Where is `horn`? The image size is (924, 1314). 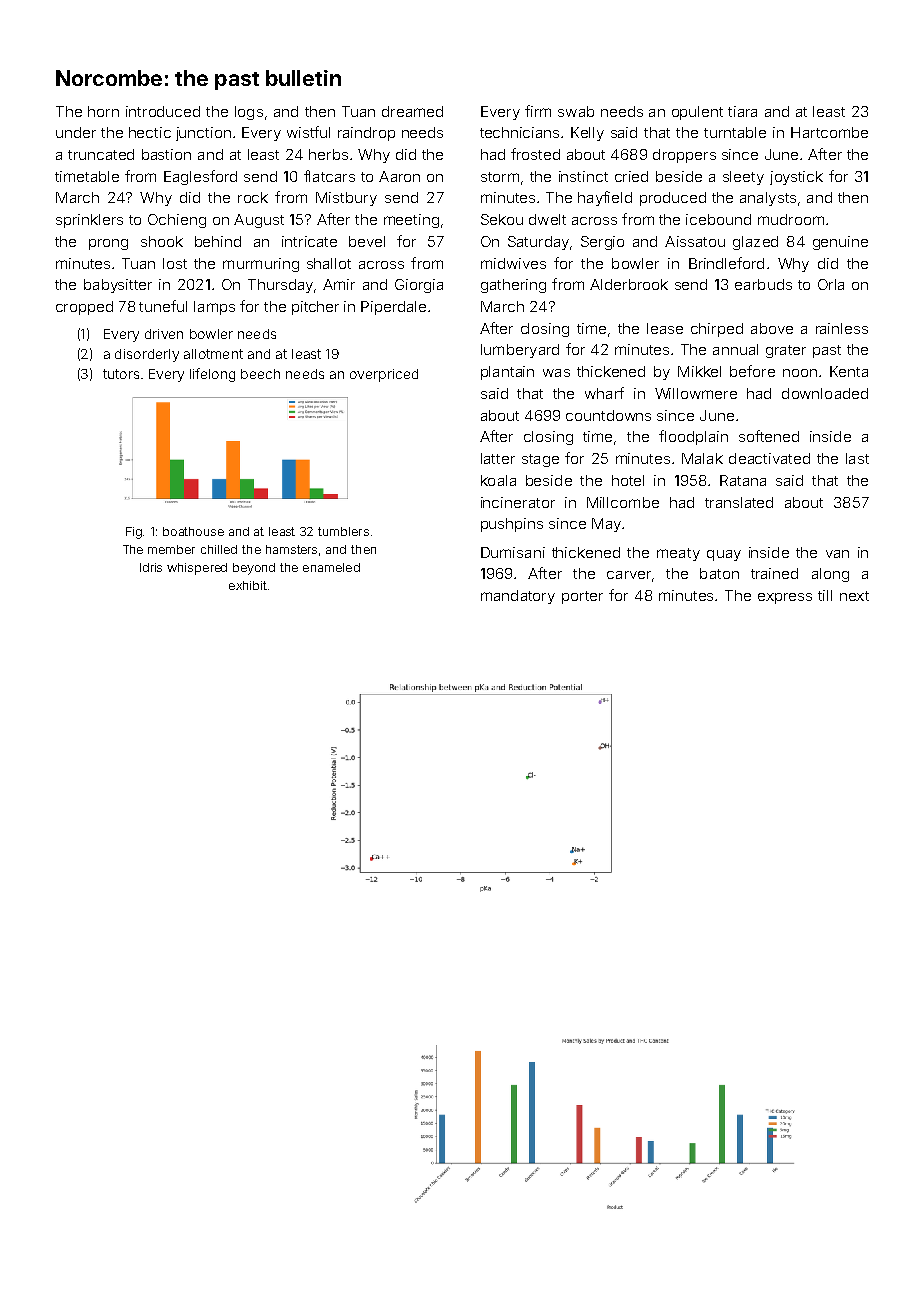
horn is located at coordinates (103, 111).
